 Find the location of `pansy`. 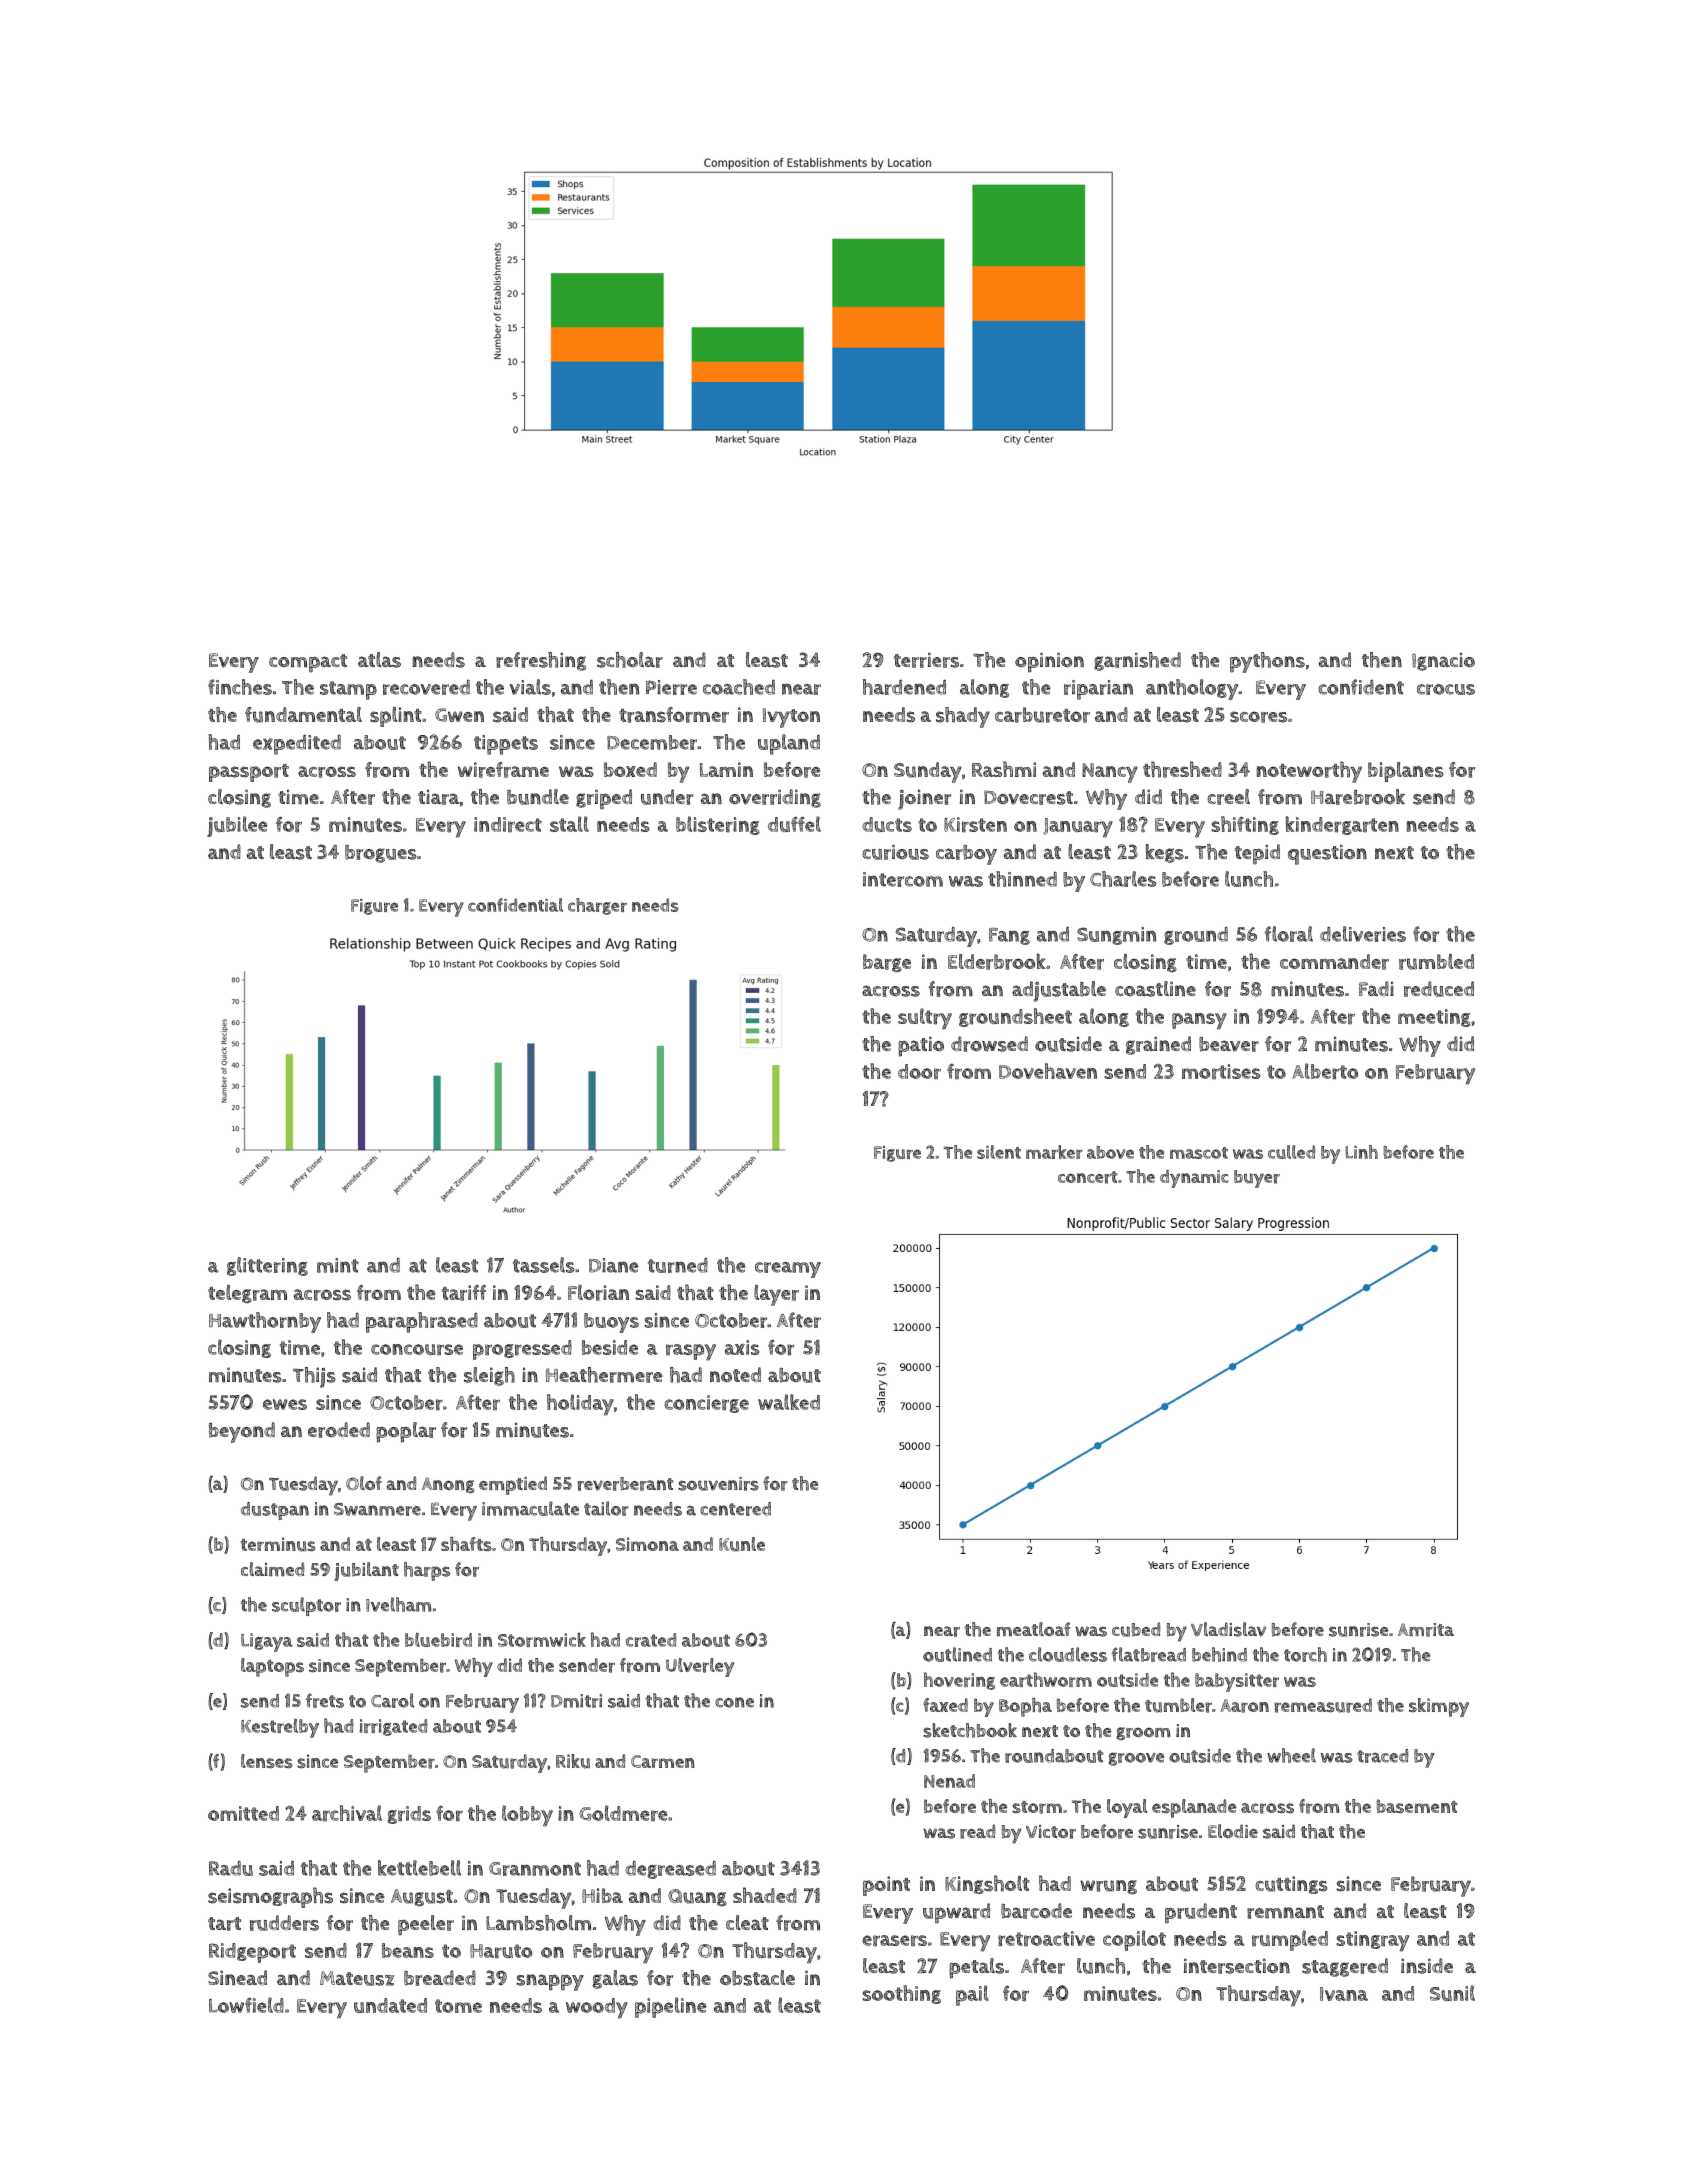

pansy is located at coordinates (1199, 1021).
